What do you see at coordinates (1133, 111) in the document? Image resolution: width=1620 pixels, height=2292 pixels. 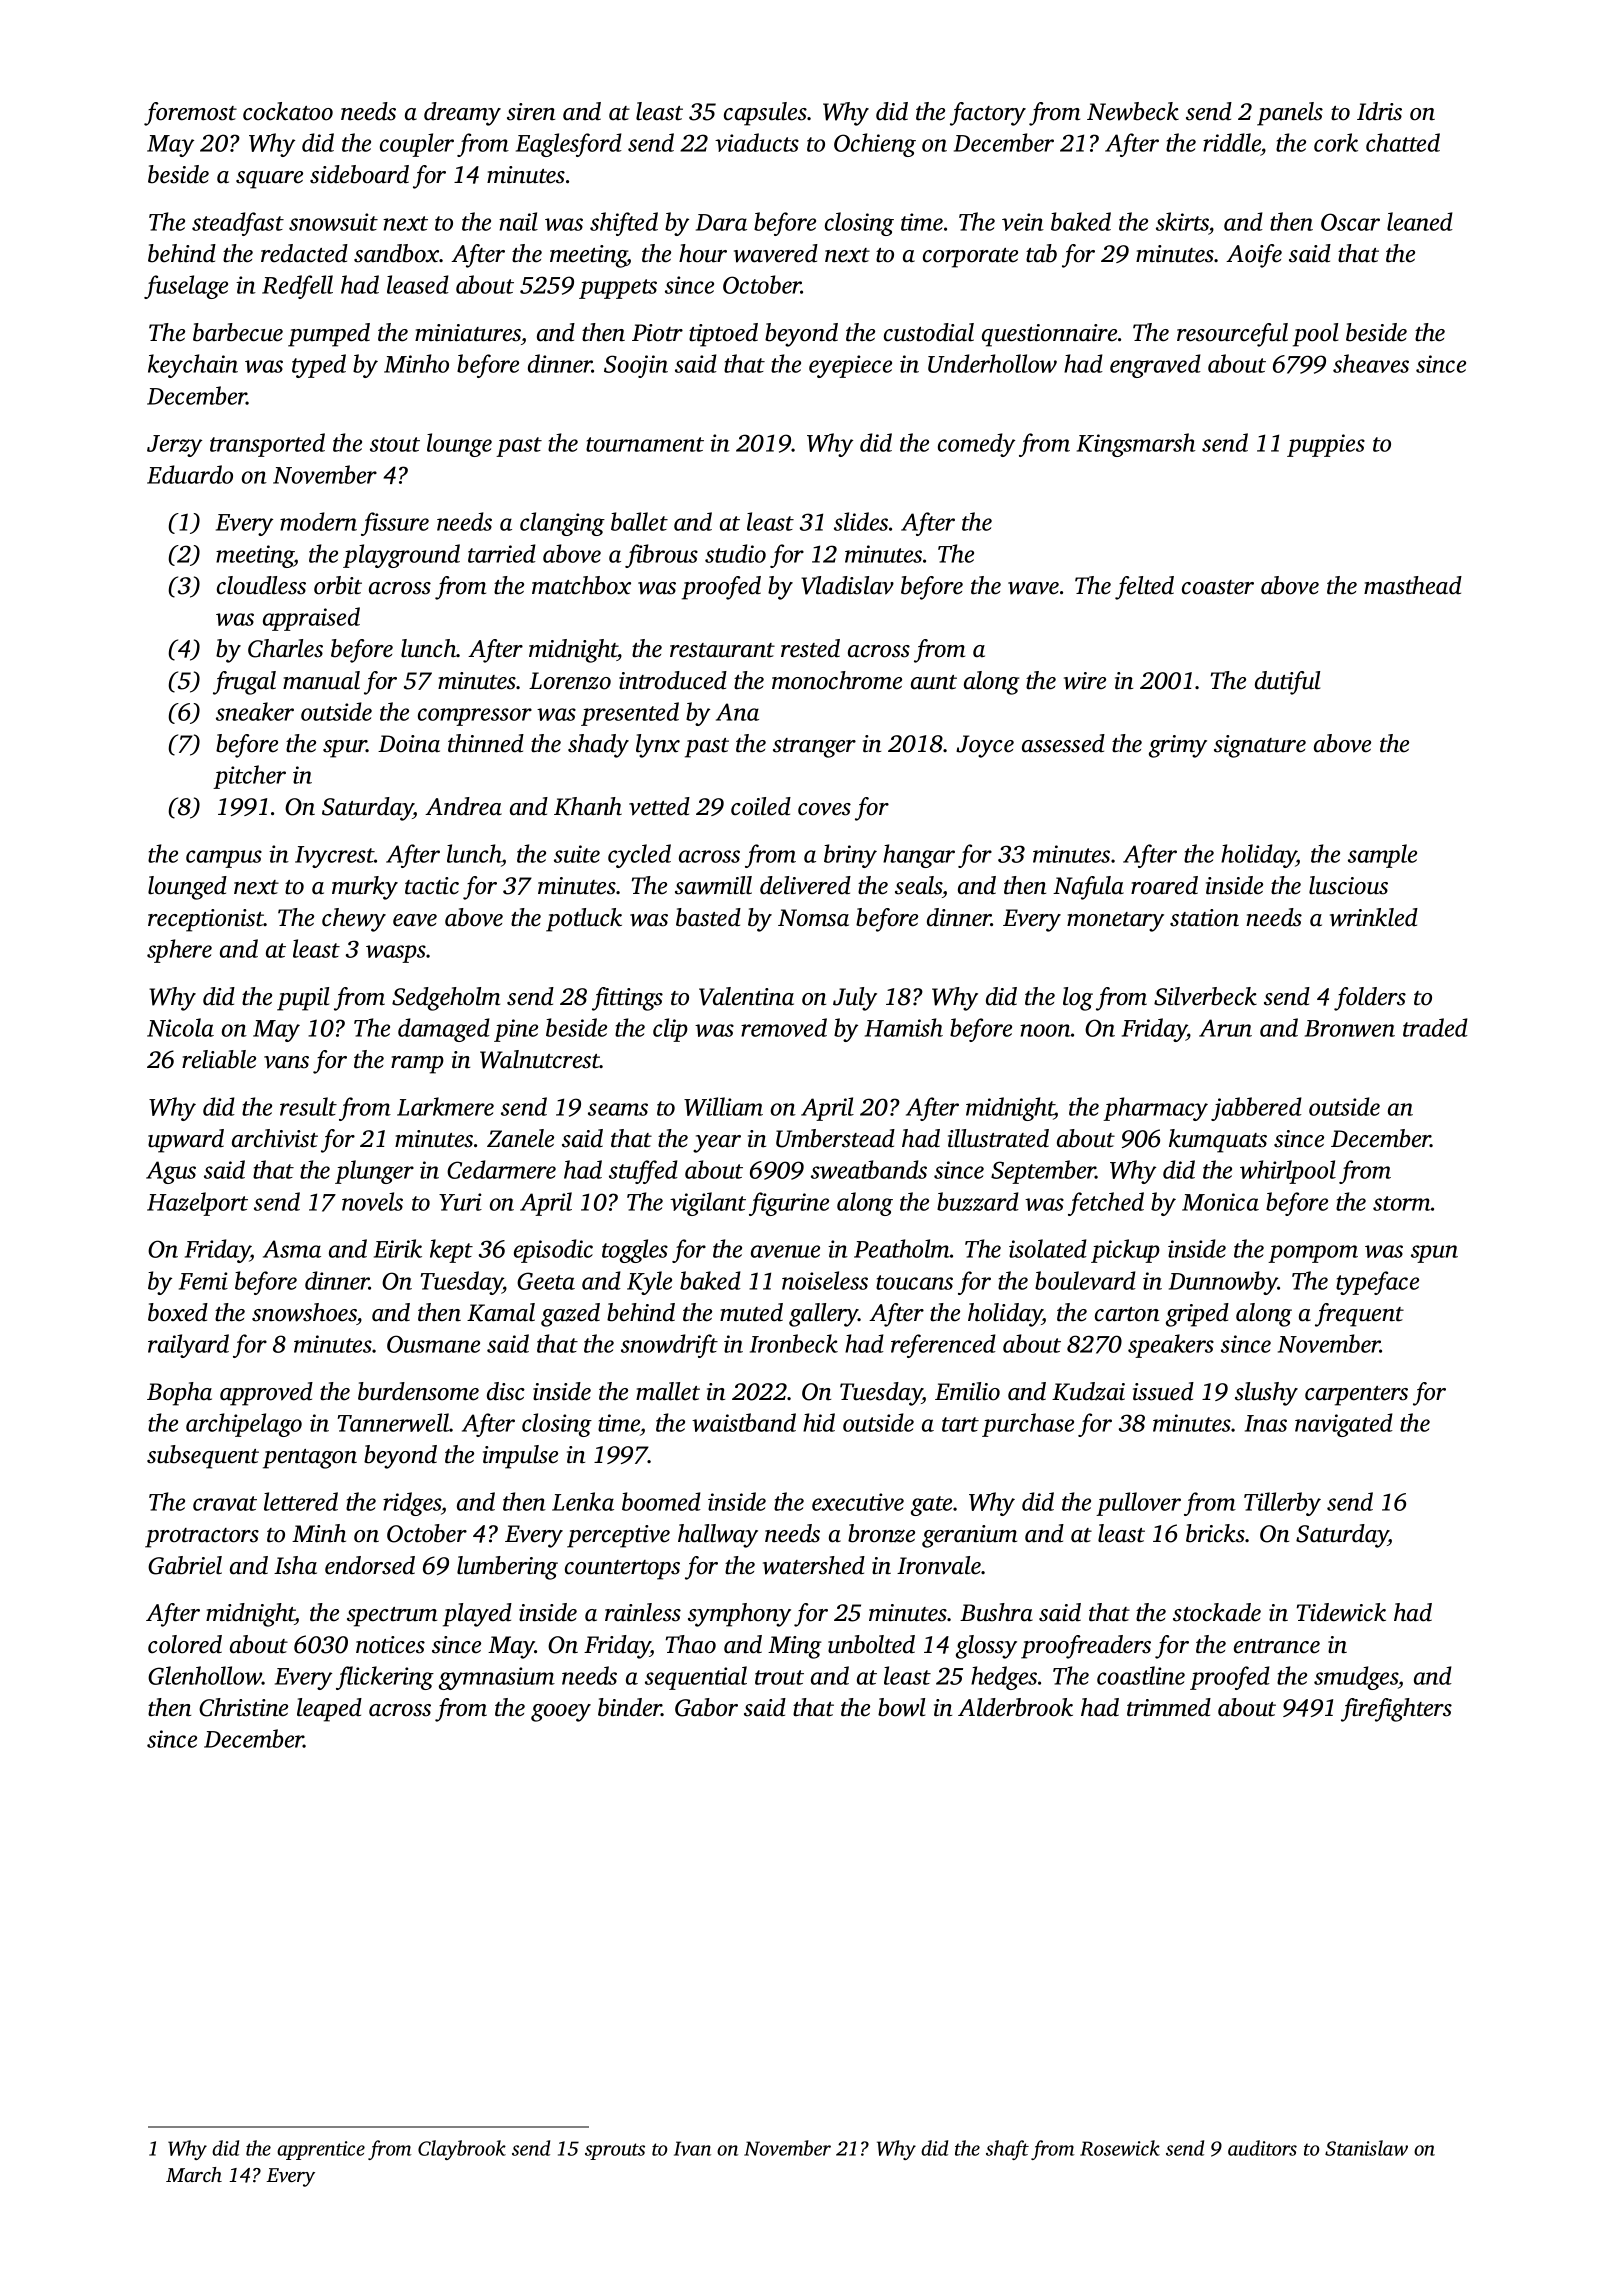 I see `Newbeck` at bounding box center [1133, 111].
